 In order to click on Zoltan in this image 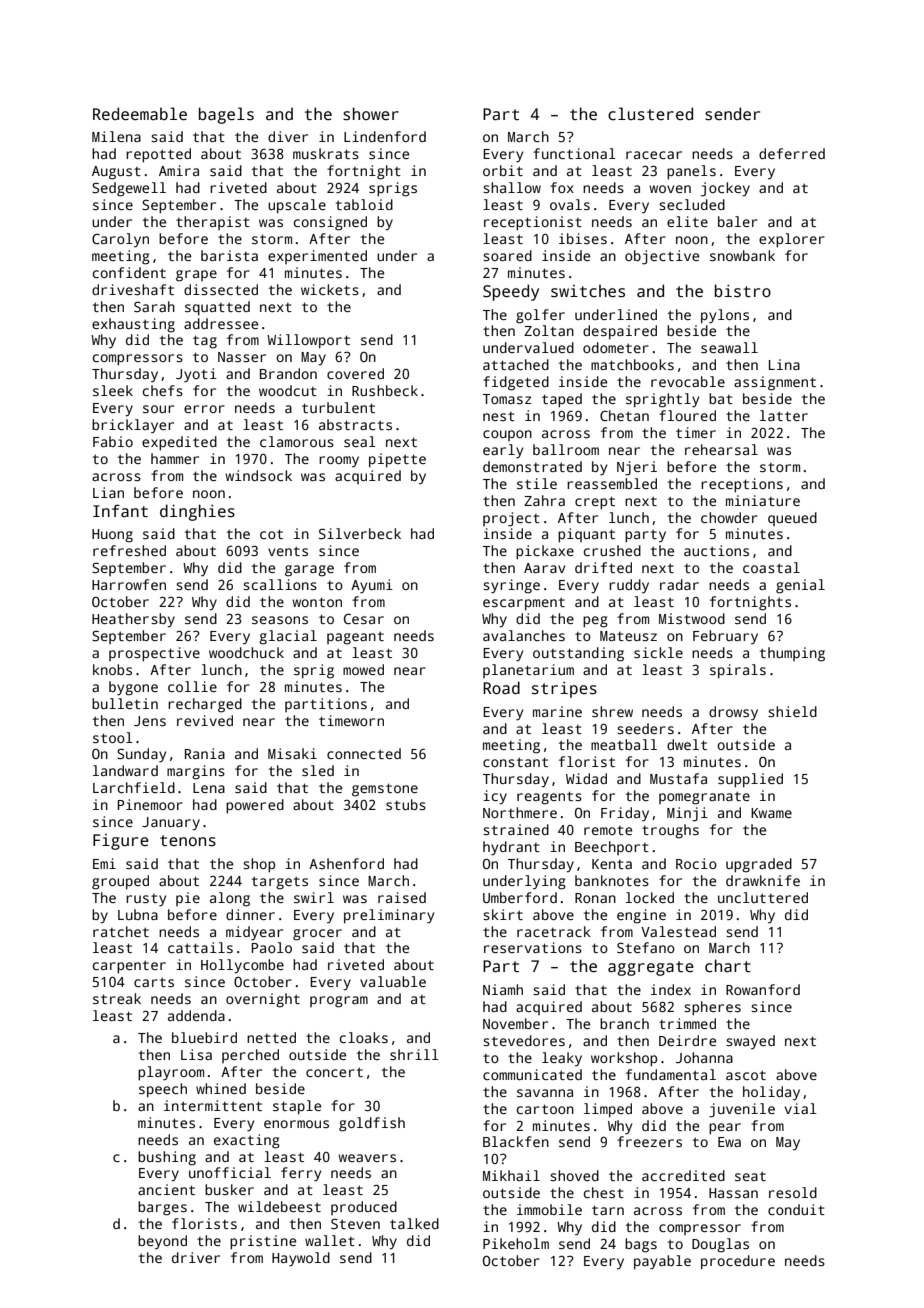, I will do `click(549, 330)`.
